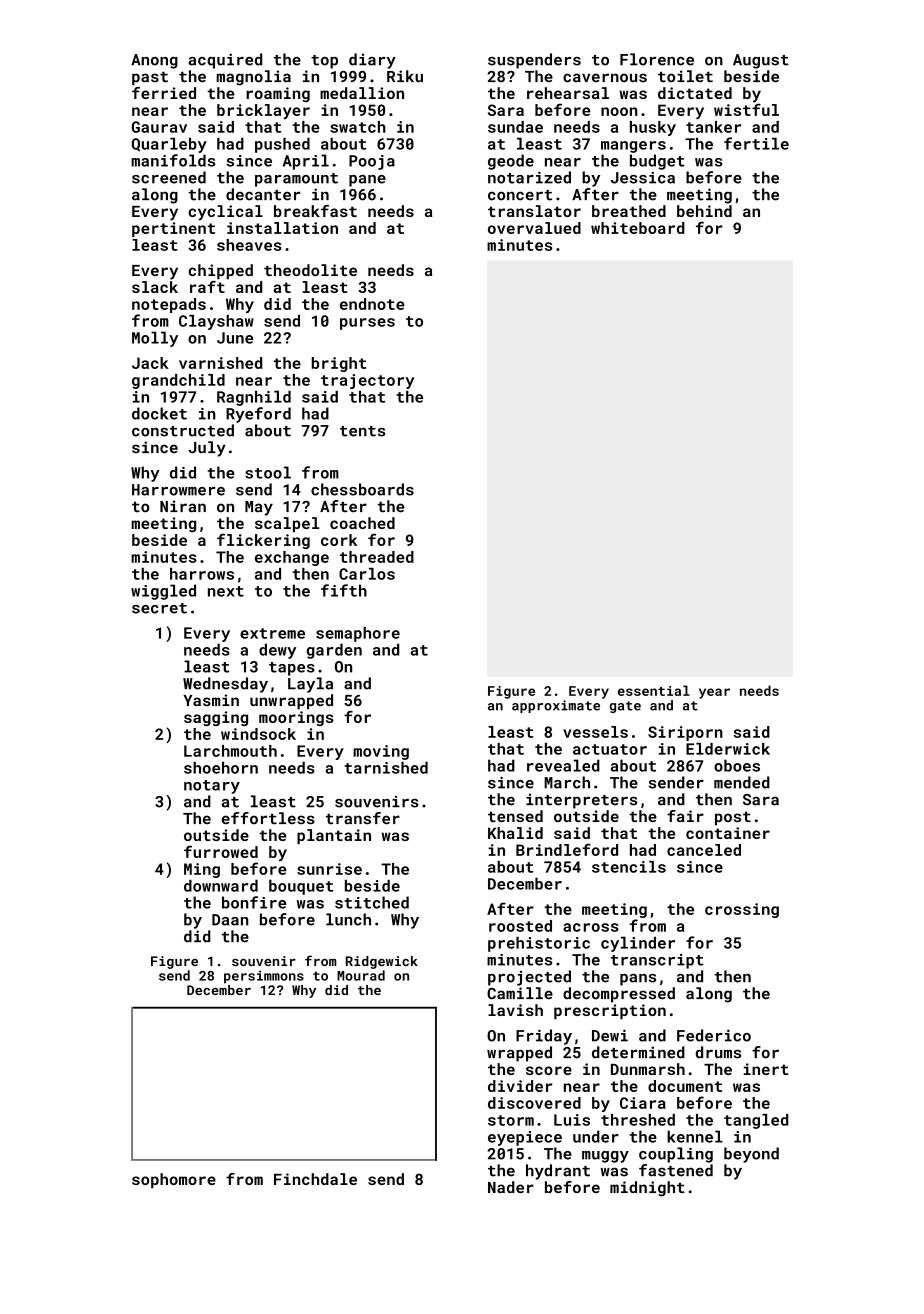  I want to click on fair, so click(685, 816).
